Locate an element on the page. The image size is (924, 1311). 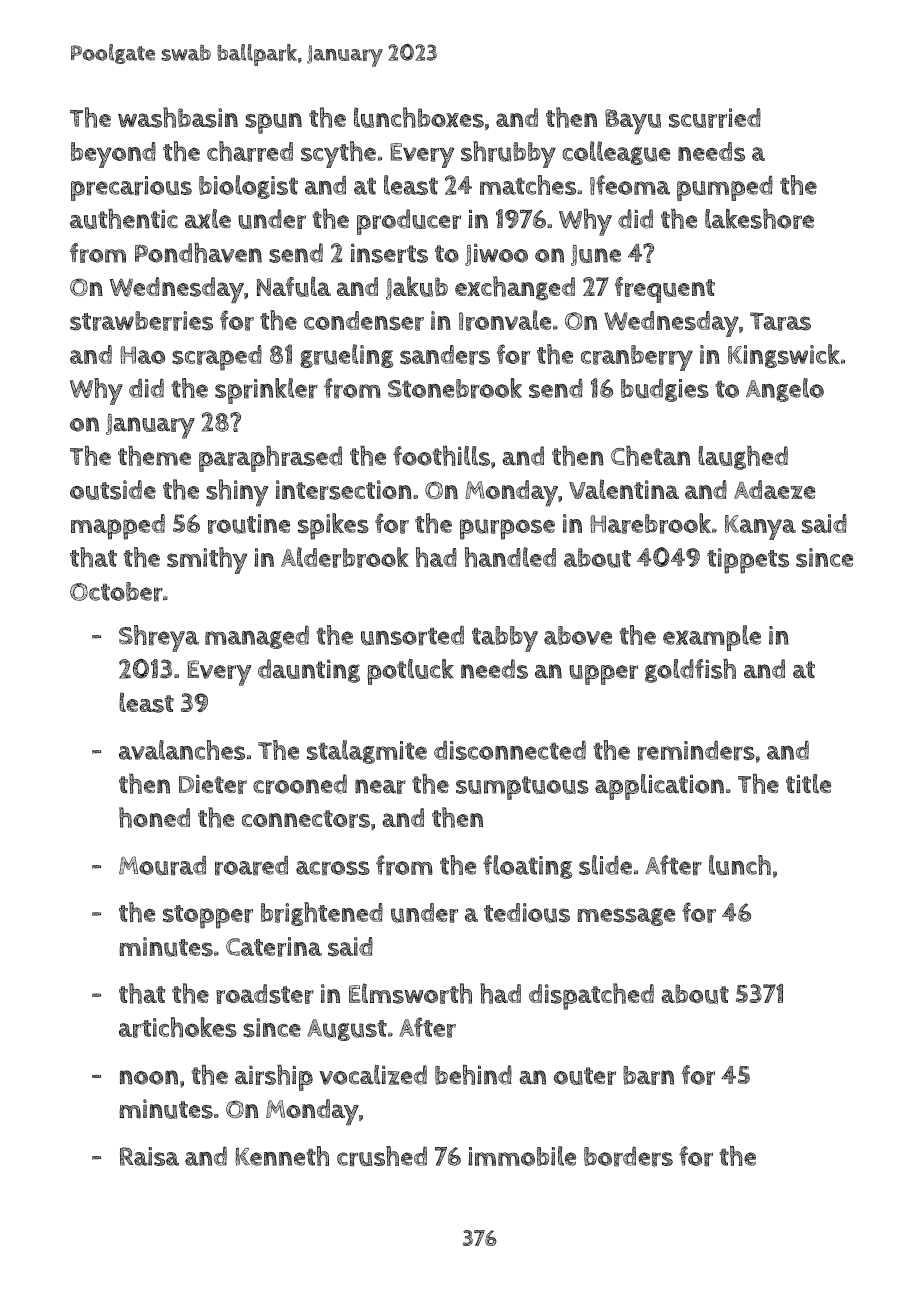
across is located at coordinates (333, 868).
